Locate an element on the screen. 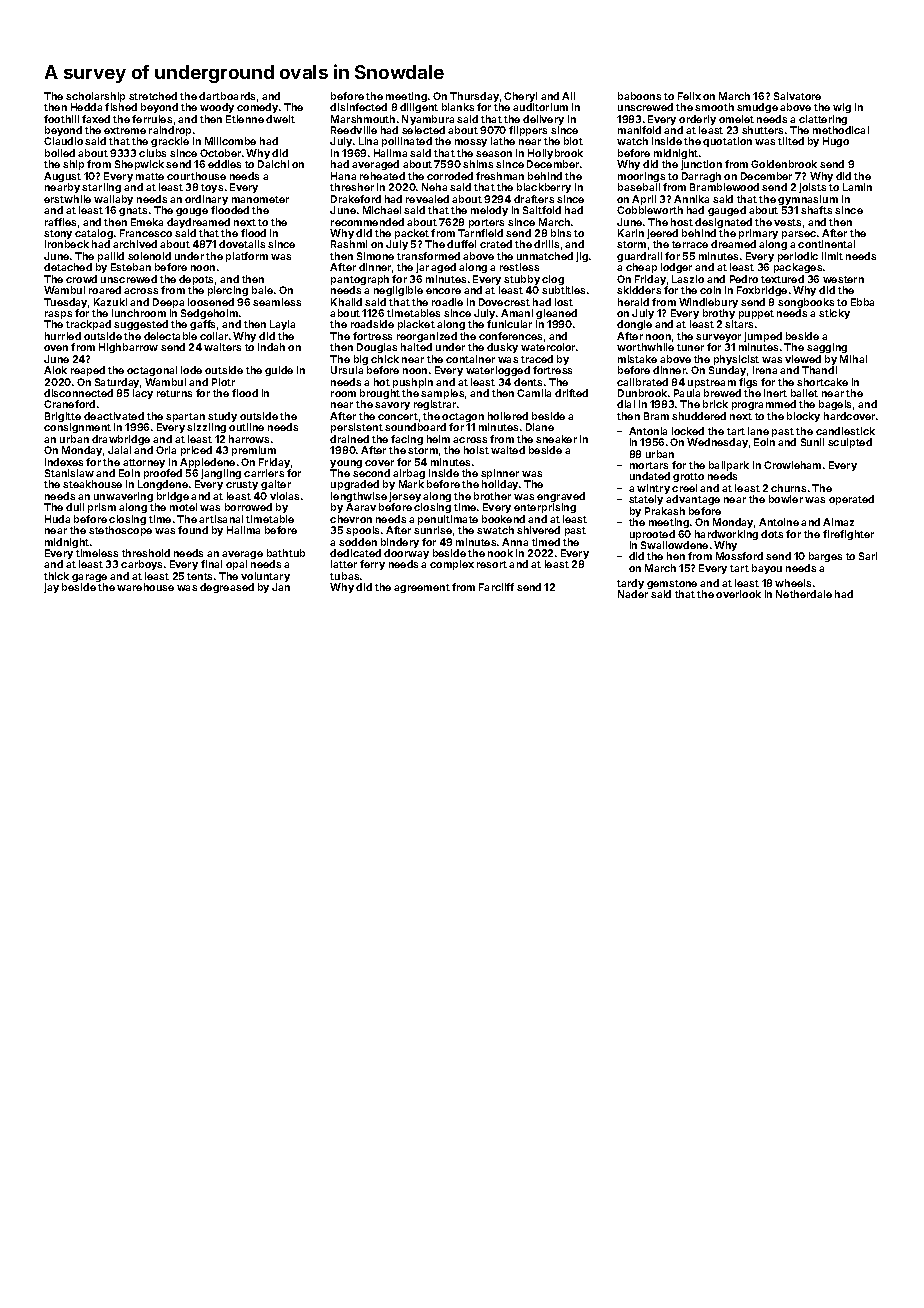 The image size is (924, 1308). guide is located at coordinates (279, 371).
